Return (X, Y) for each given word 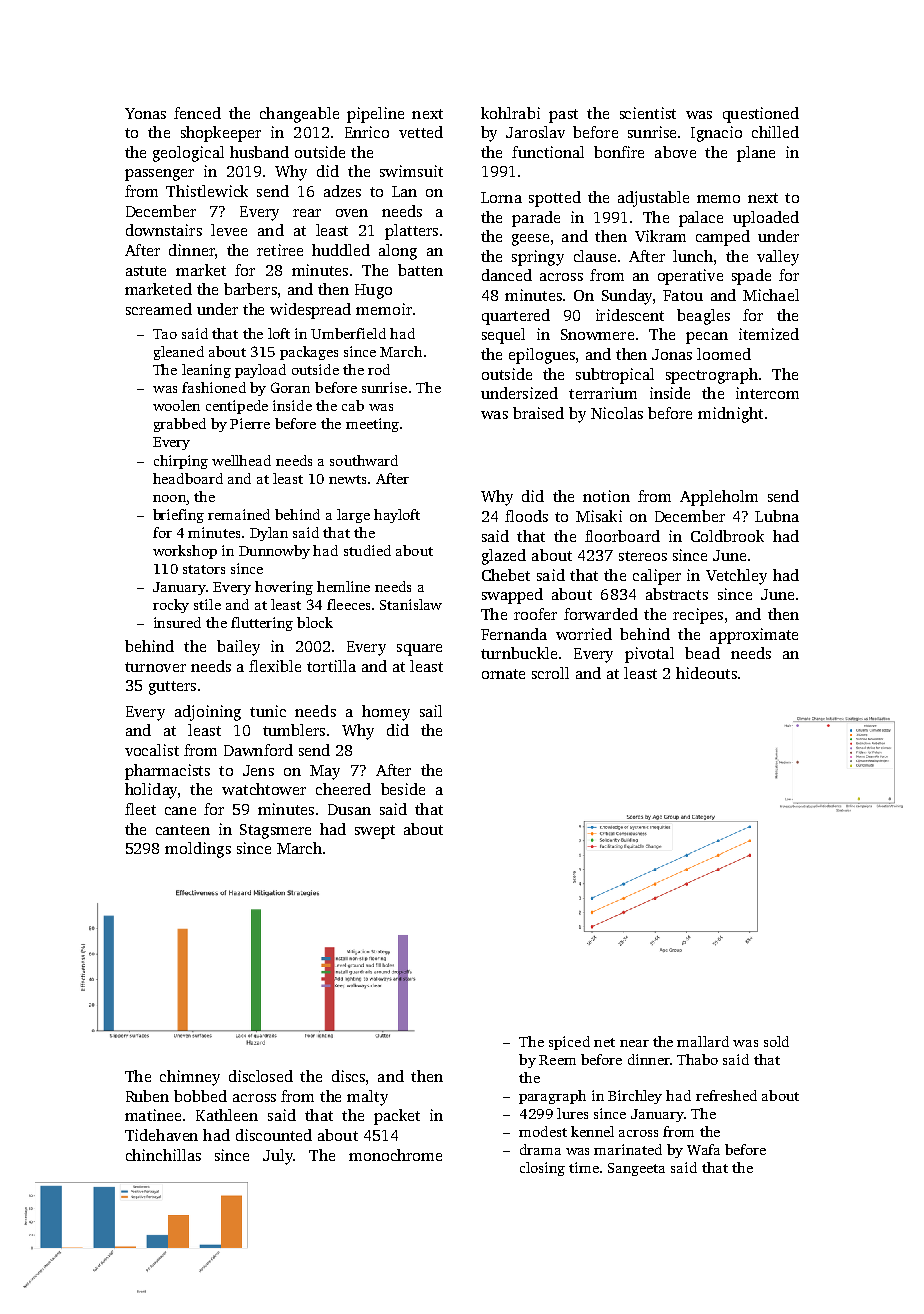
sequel (503, 336)
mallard (703, 1041)
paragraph (552, 1097)
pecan (707, 338)
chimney (190, 1078)
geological (188, 154)
